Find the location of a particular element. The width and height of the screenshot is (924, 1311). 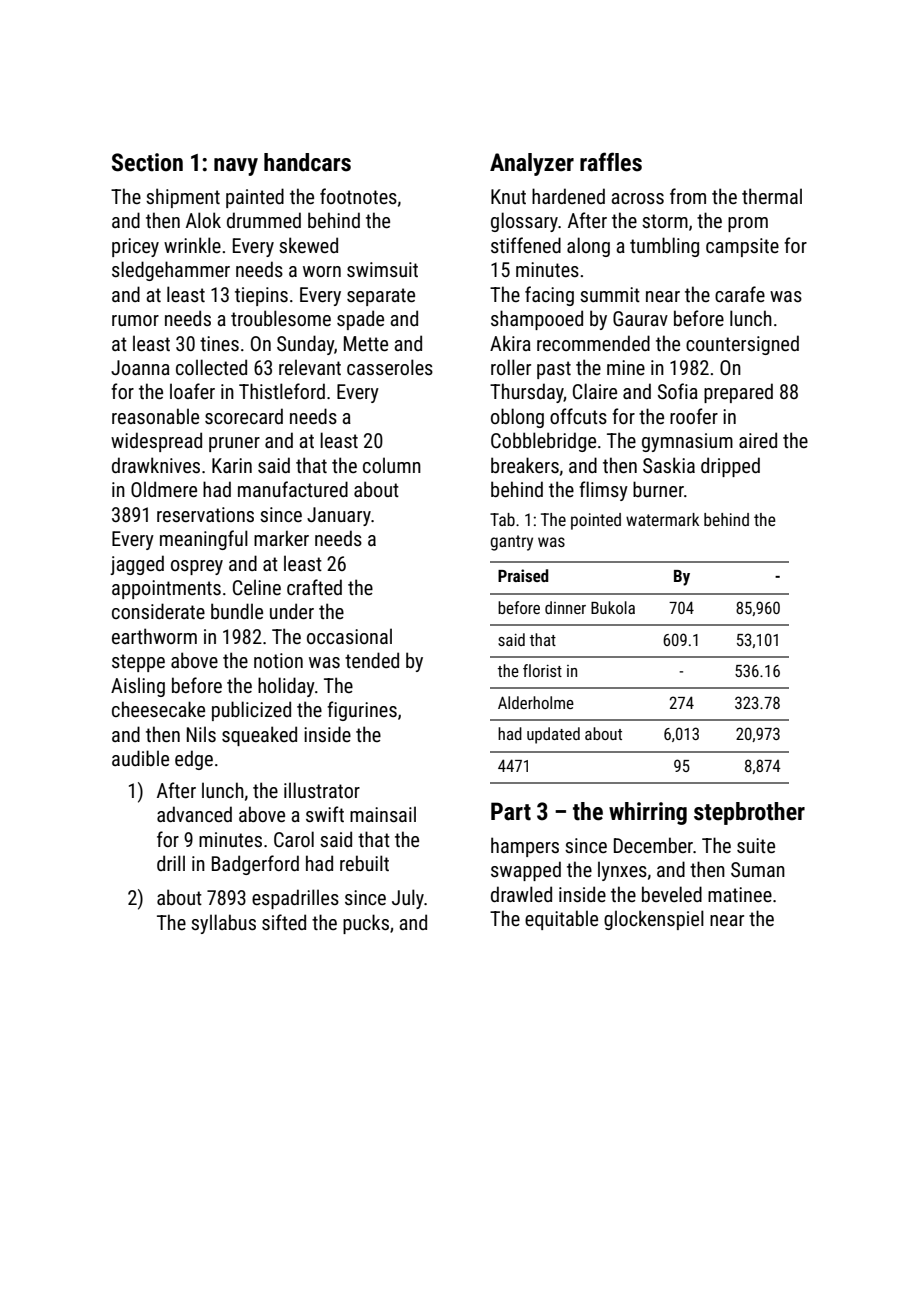

manufactured is located at coordinates (293, 489).
